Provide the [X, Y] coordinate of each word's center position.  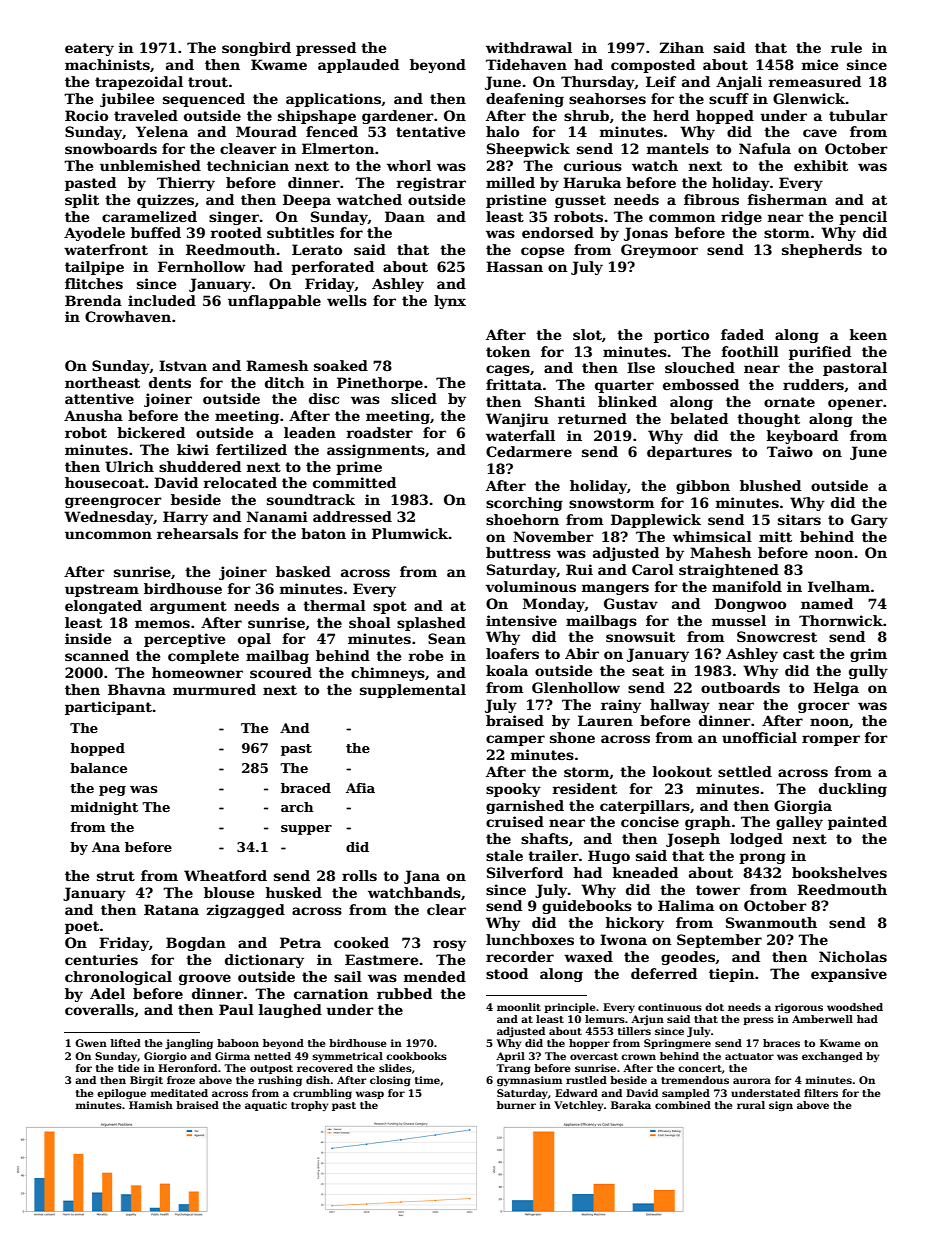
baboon [238, 1043]
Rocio [86, 115]
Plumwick [410, 533]
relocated [240, 482]
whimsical [712, 536]
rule [846, 47]
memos [162, 624]
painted [857, 823]
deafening [525, 100]
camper [515, 740]
